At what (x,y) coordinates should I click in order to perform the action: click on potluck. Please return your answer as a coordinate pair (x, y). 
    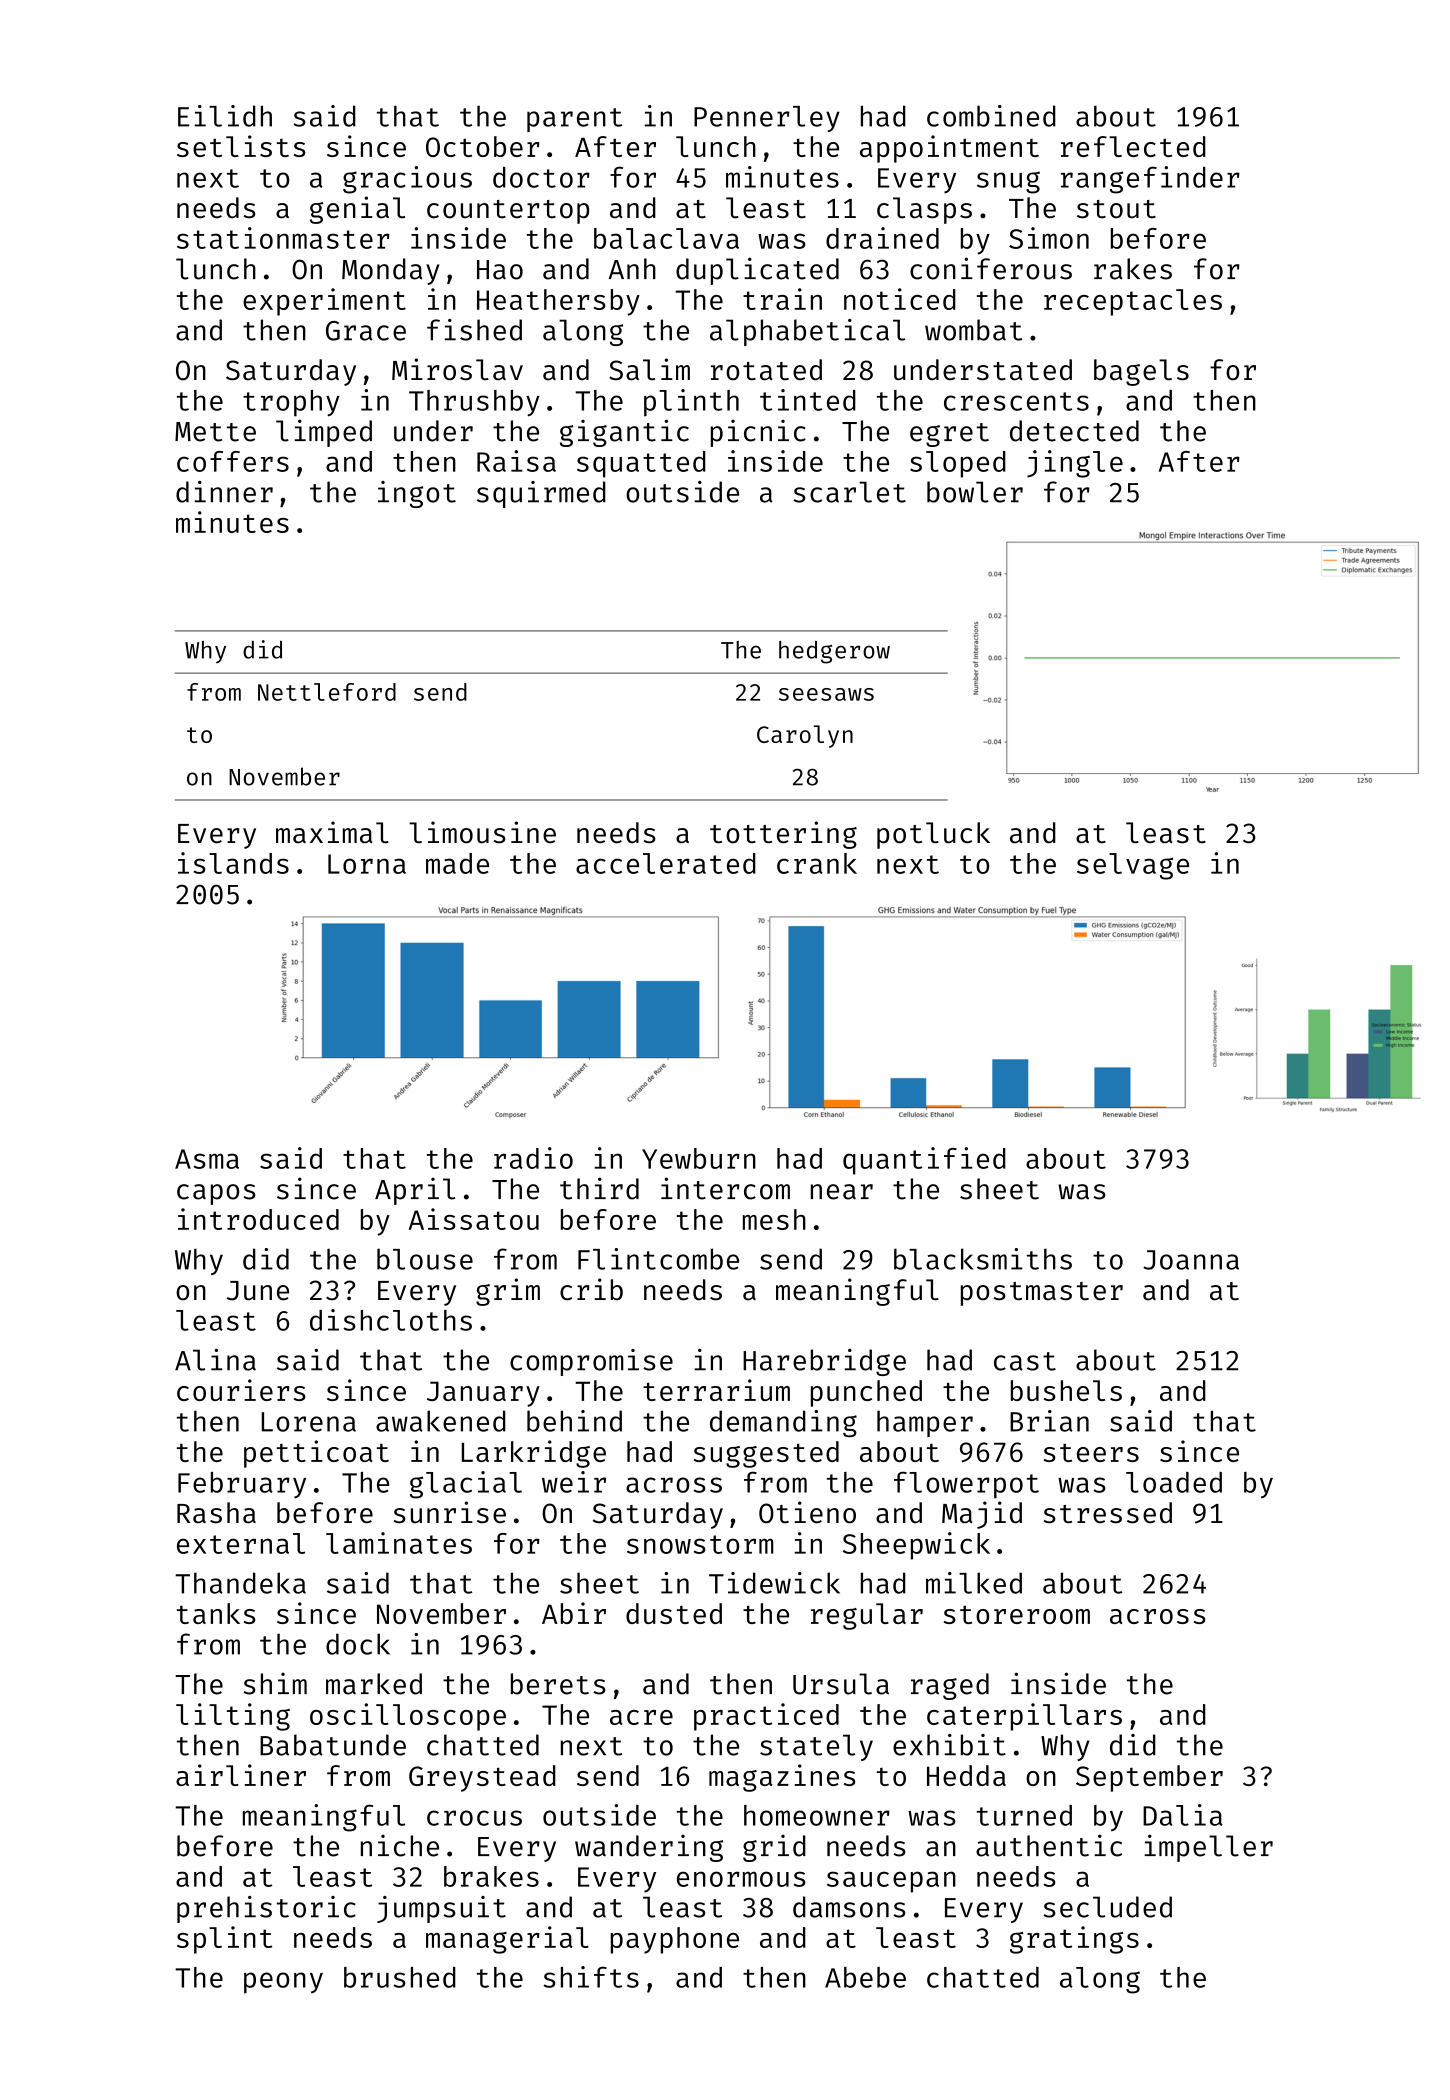
    Looking at the image, I should click on (933, 835).
